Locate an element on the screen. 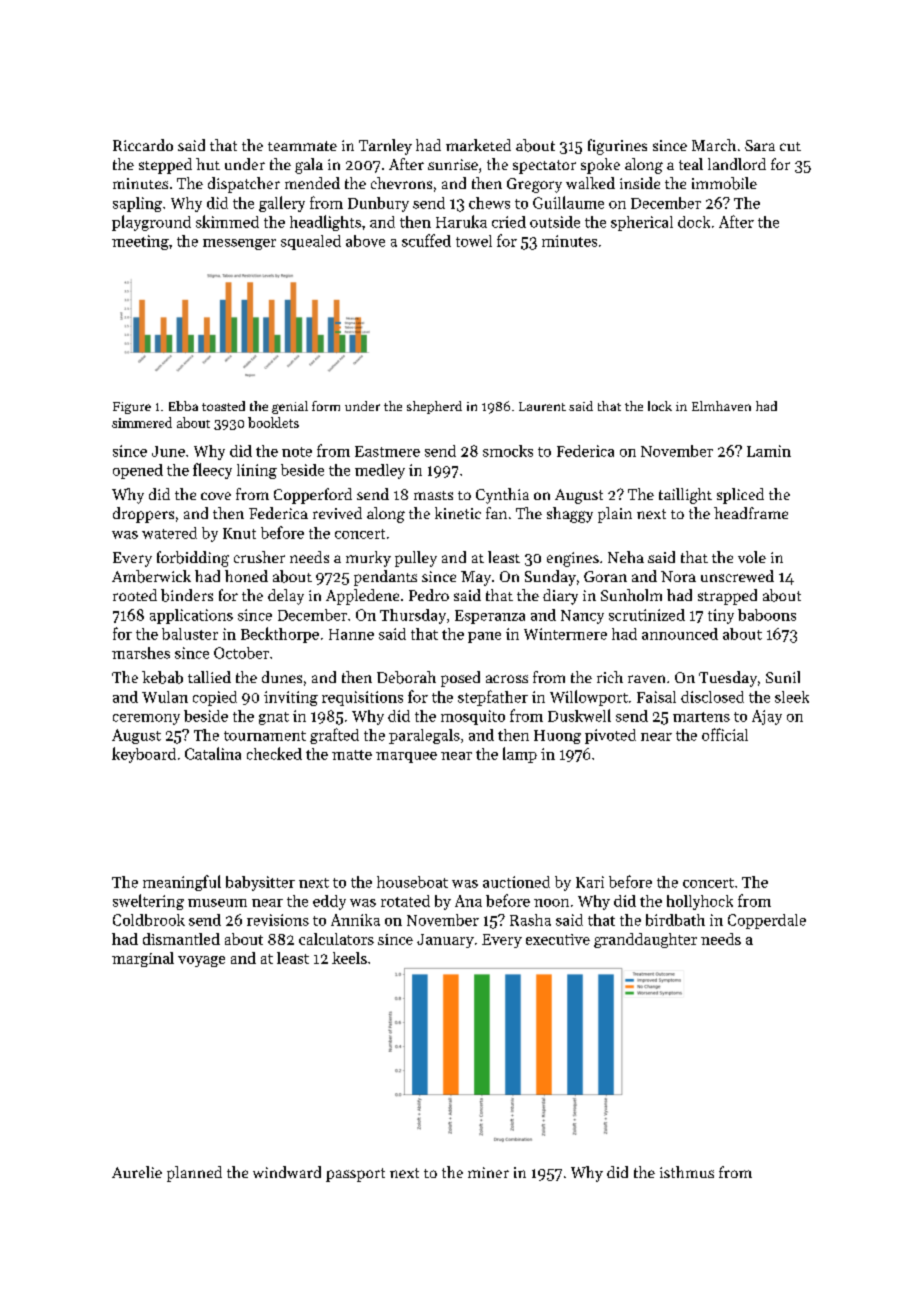 The width and height of the screenshot is (924, 1314). Tarnley is located at coordinates (385, 147).
